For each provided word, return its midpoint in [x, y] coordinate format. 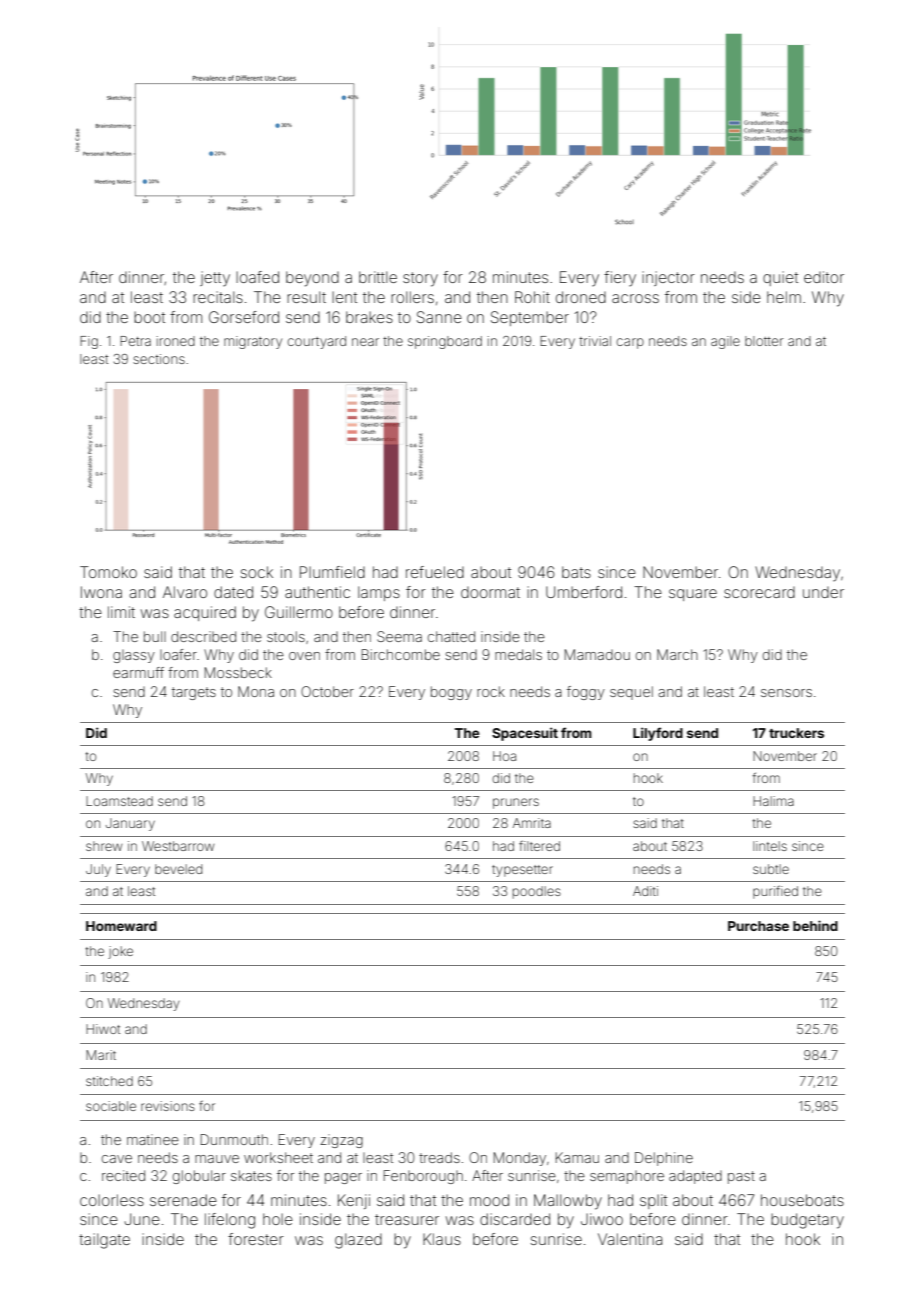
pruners [516, 803]
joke [120, 952]
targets [194, 693]
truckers [796, 733]
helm [784, 297]
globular [199, 1177]
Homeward [121, 926]
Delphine [664, 1159]
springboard [445, 342]
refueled [435, 572]
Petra [135, 341]
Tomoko [108, 572]
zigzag [341, 1141]
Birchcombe [401, 654]
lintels [770, 846]
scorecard [759, 592]
